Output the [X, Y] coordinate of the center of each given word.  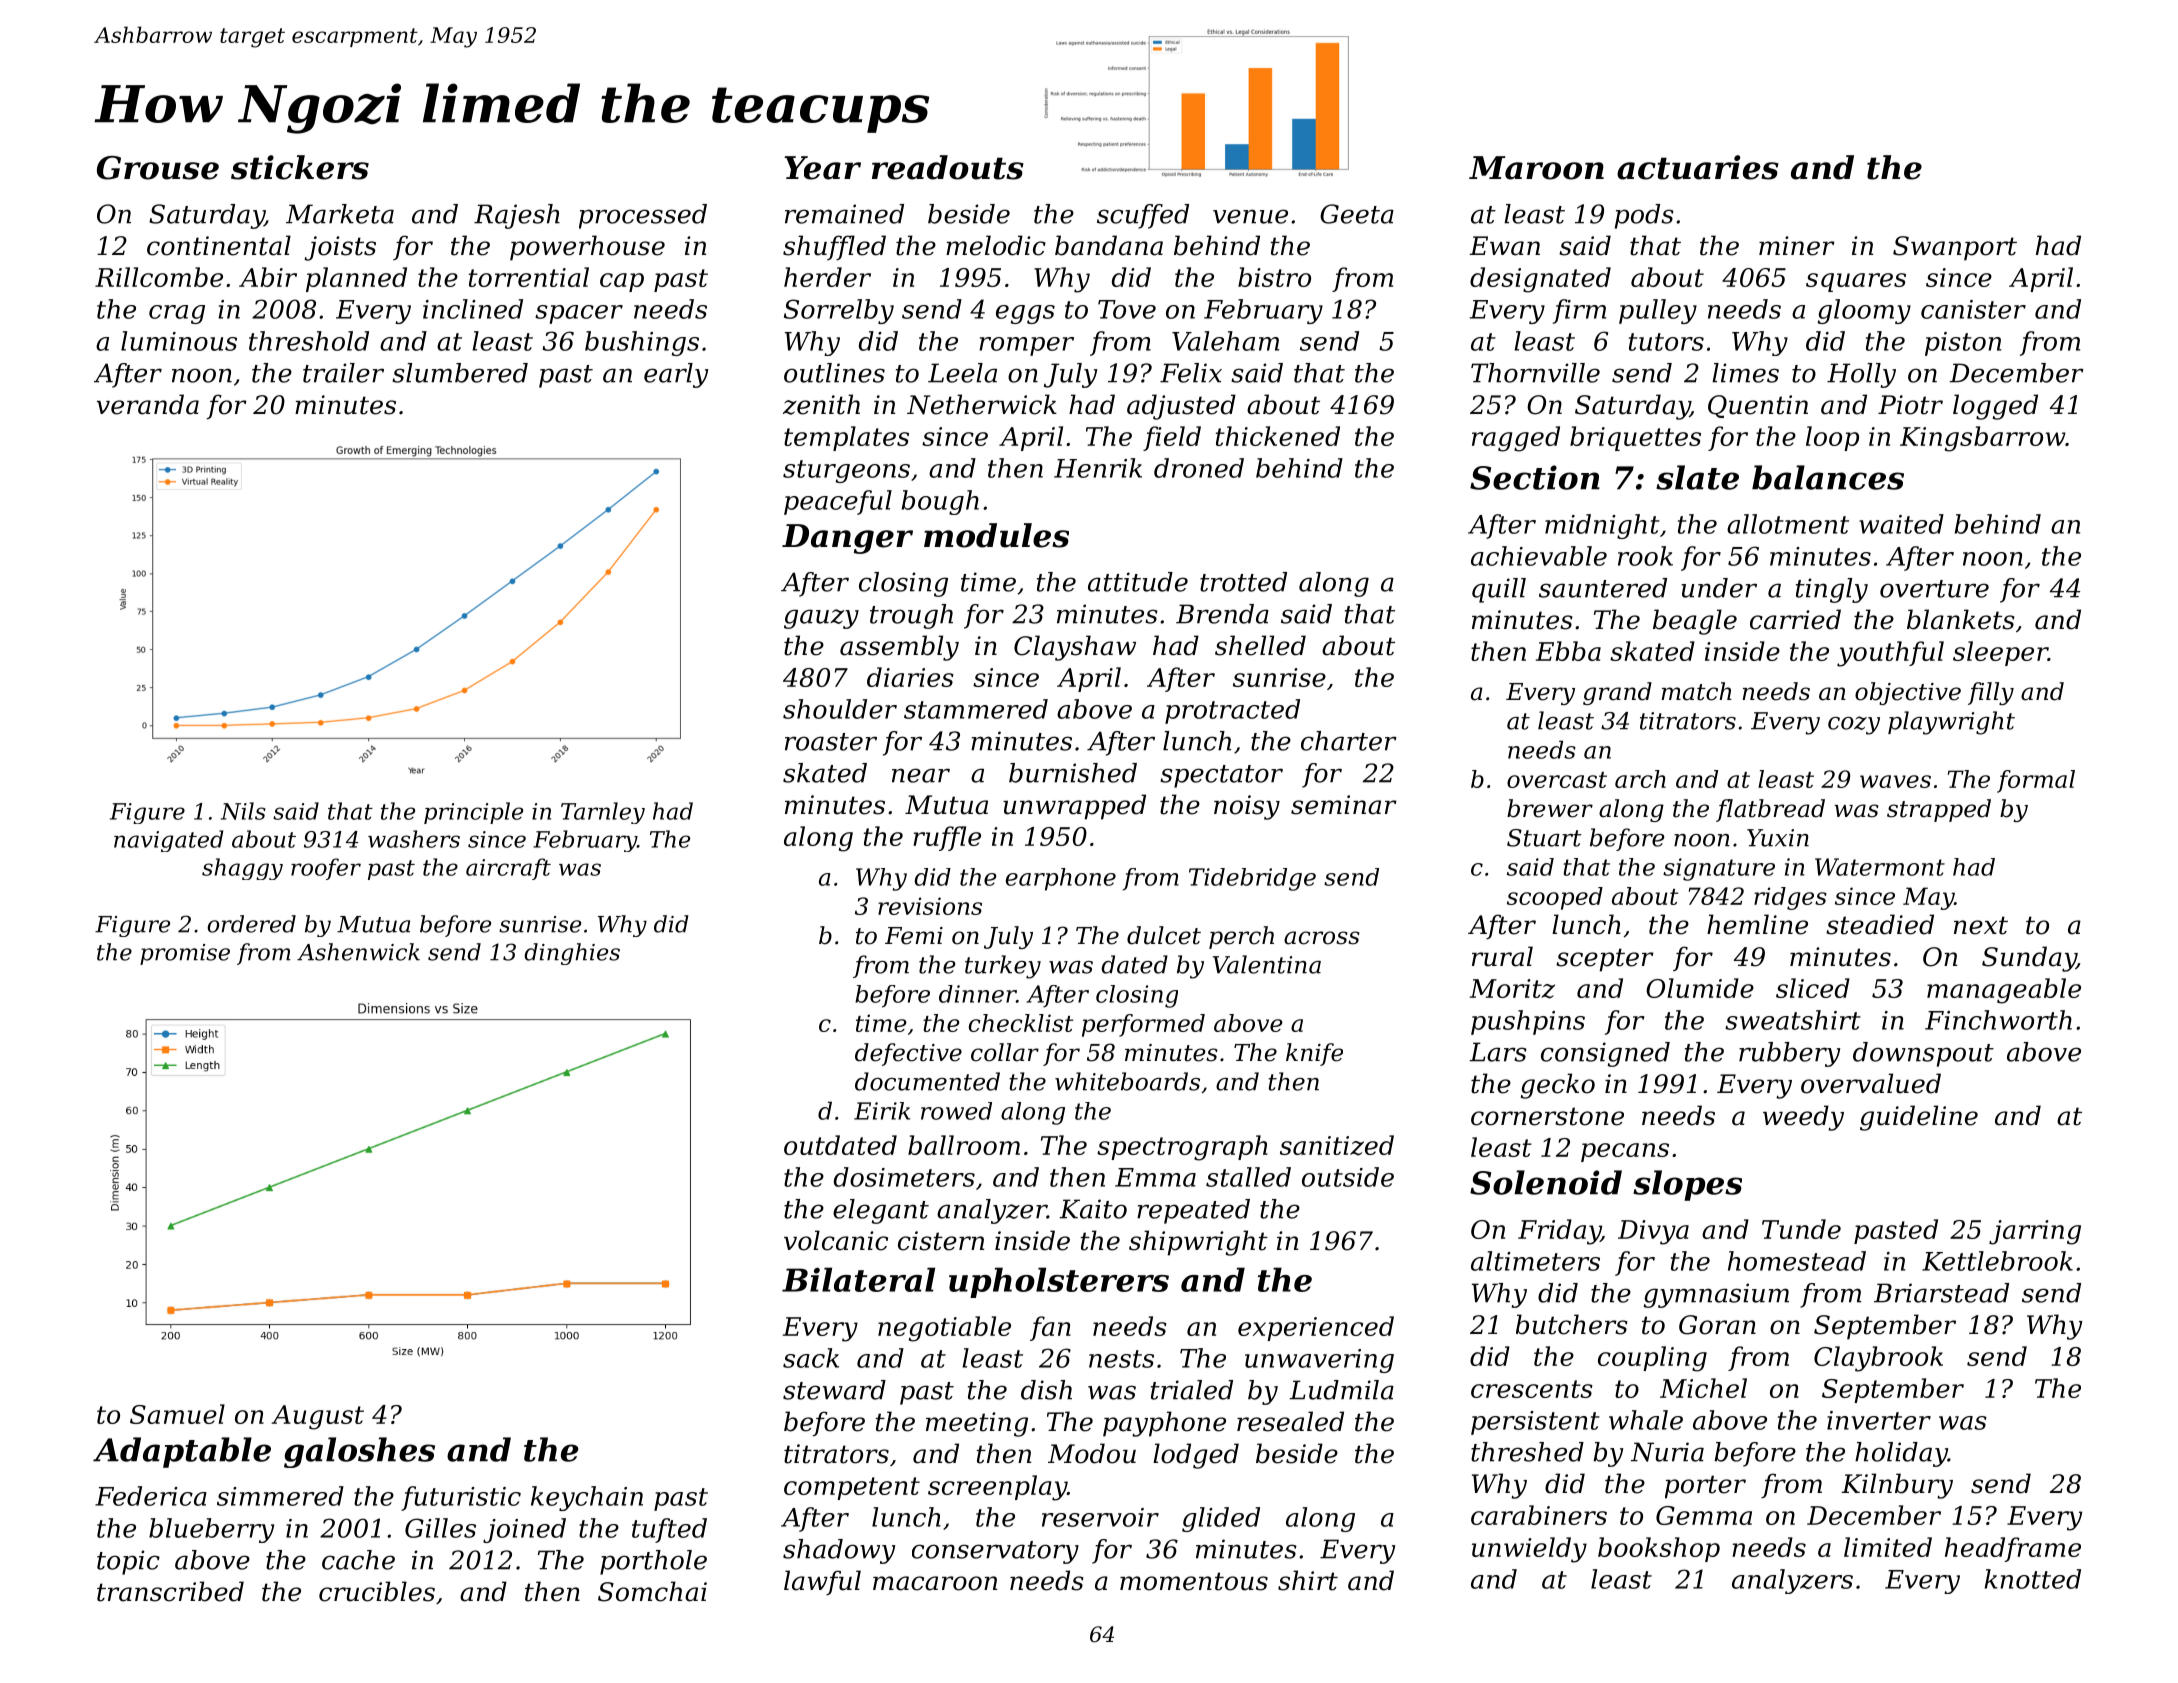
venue [1250, 216]
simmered [280, 1496]
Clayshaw [1075, 648]
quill [1499, 590]
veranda [148, 404]
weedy [1803, 1118]
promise [185, 954]
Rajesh [517, 216]
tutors [1666, 342]
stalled [1248, 1177]
